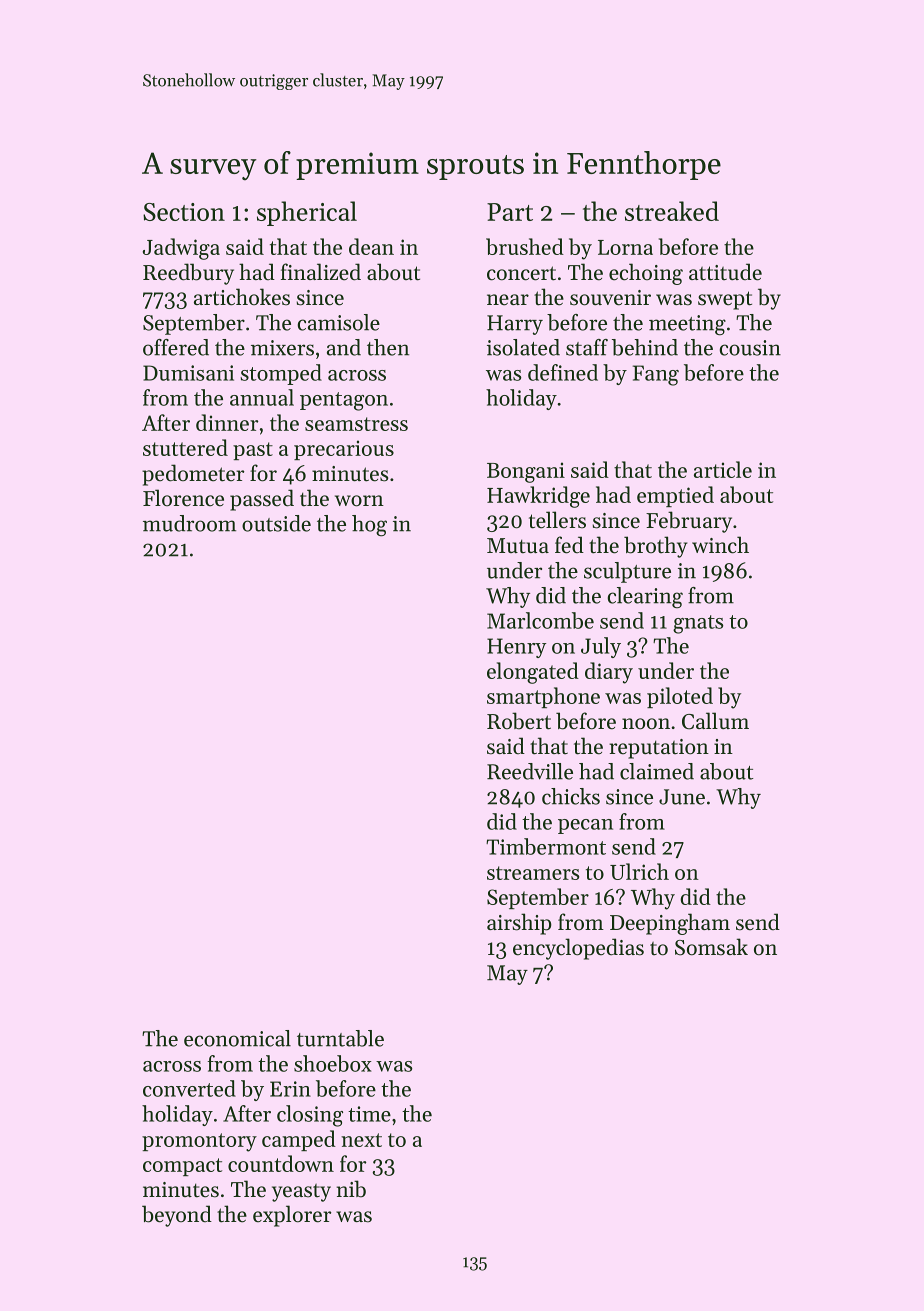 This page has width=924, height=1311. What do you see at coordinates (351, 1189) in the page?
I see `nib` at bounding box center [351, 1189].
